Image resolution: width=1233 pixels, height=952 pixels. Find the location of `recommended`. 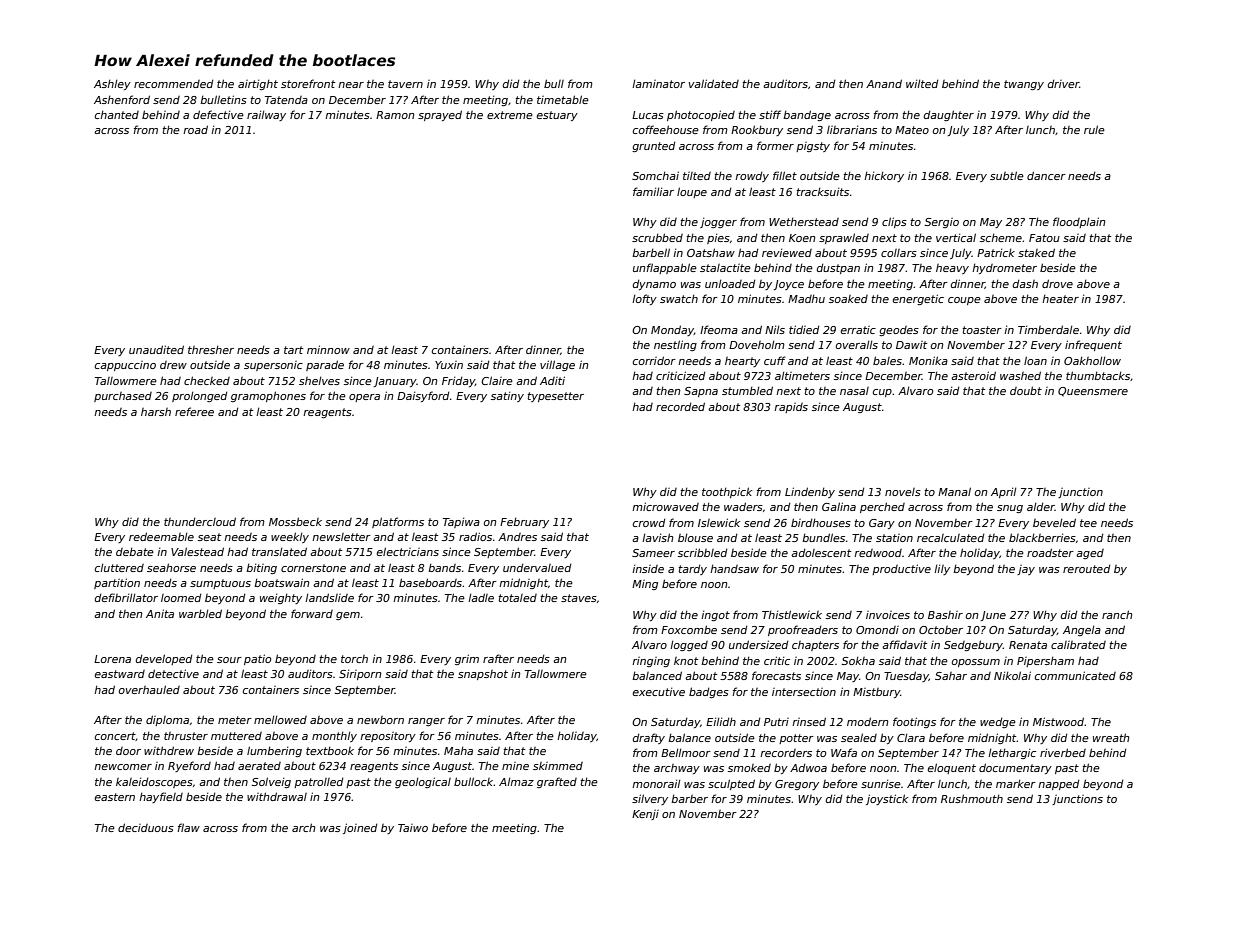

recommended is located at coordinates (173, 83).
